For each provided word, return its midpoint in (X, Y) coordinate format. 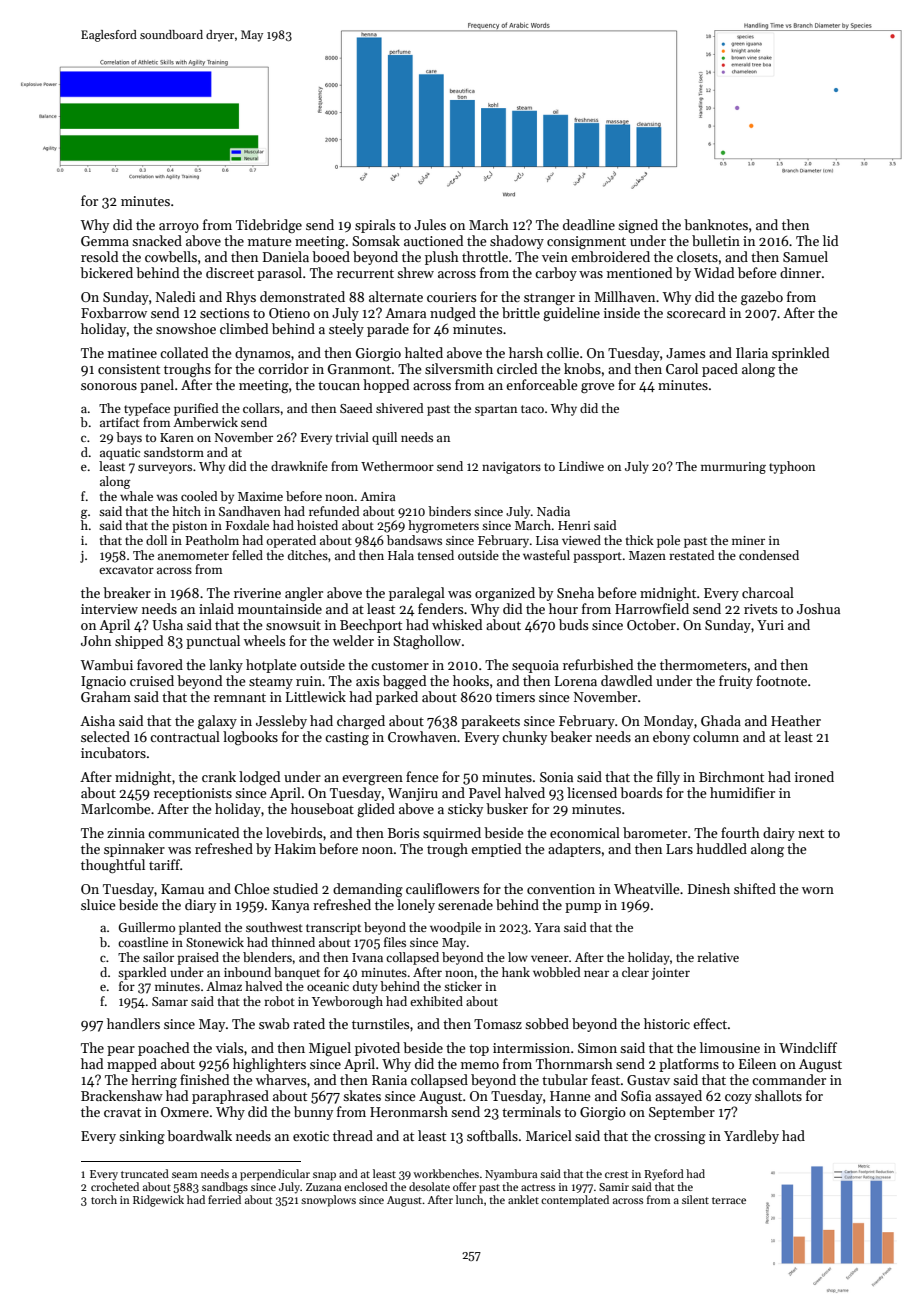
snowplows (328, 1201)
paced (720, 370)
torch (104, 1199)
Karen (177, 437)
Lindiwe (581, 466)
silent (695, 1199)
